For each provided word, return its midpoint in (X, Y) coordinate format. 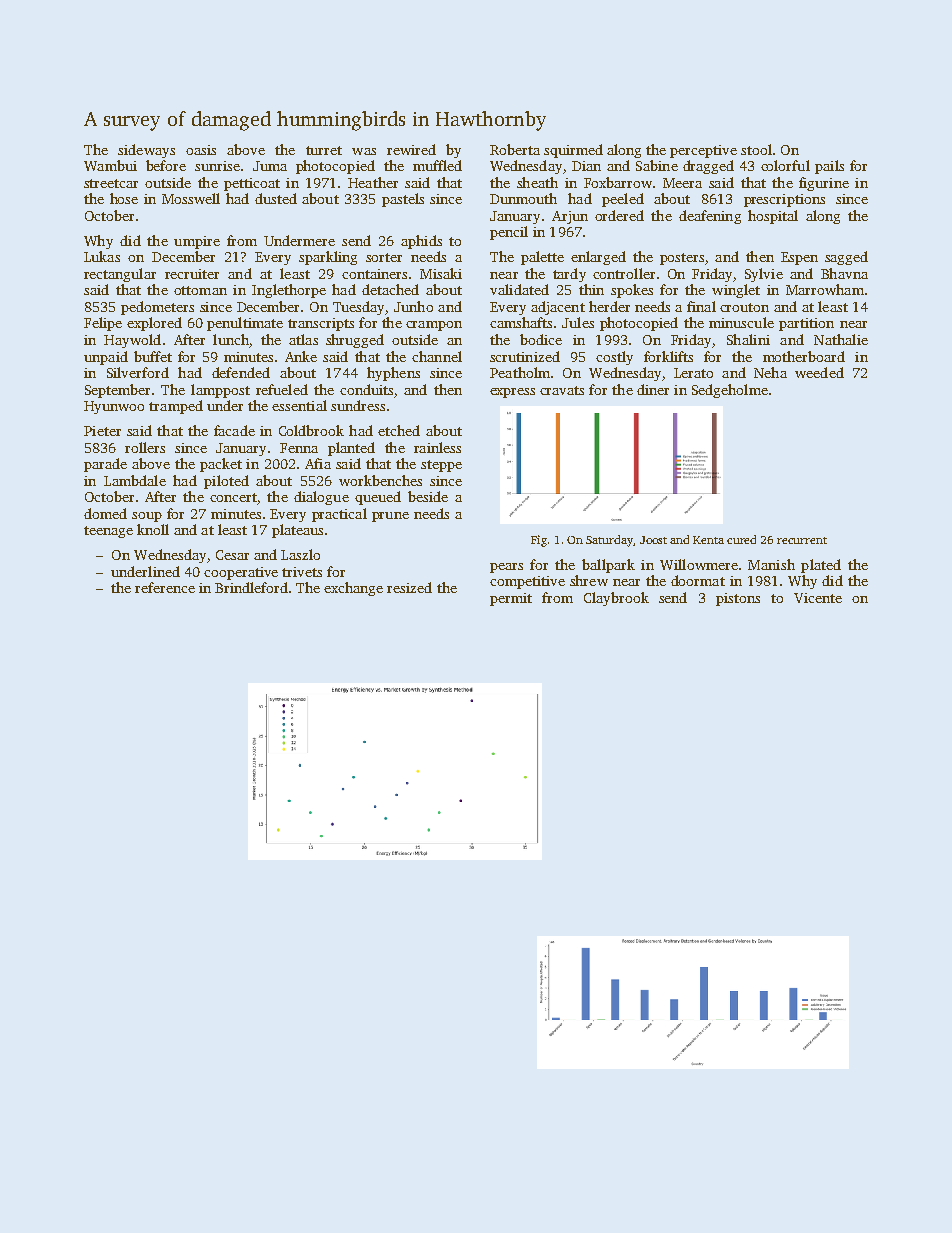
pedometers (157, 308)
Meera (682, 183)
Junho (413, 306)
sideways (146, 151)
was (364, 151)
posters (682, 259)
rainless (437, 447)
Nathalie (841, 339)
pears (506, 568)
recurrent (802, 540)
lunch (231, 339)
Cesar (232, 555)
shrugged (355, 341)
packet (221, 465)
